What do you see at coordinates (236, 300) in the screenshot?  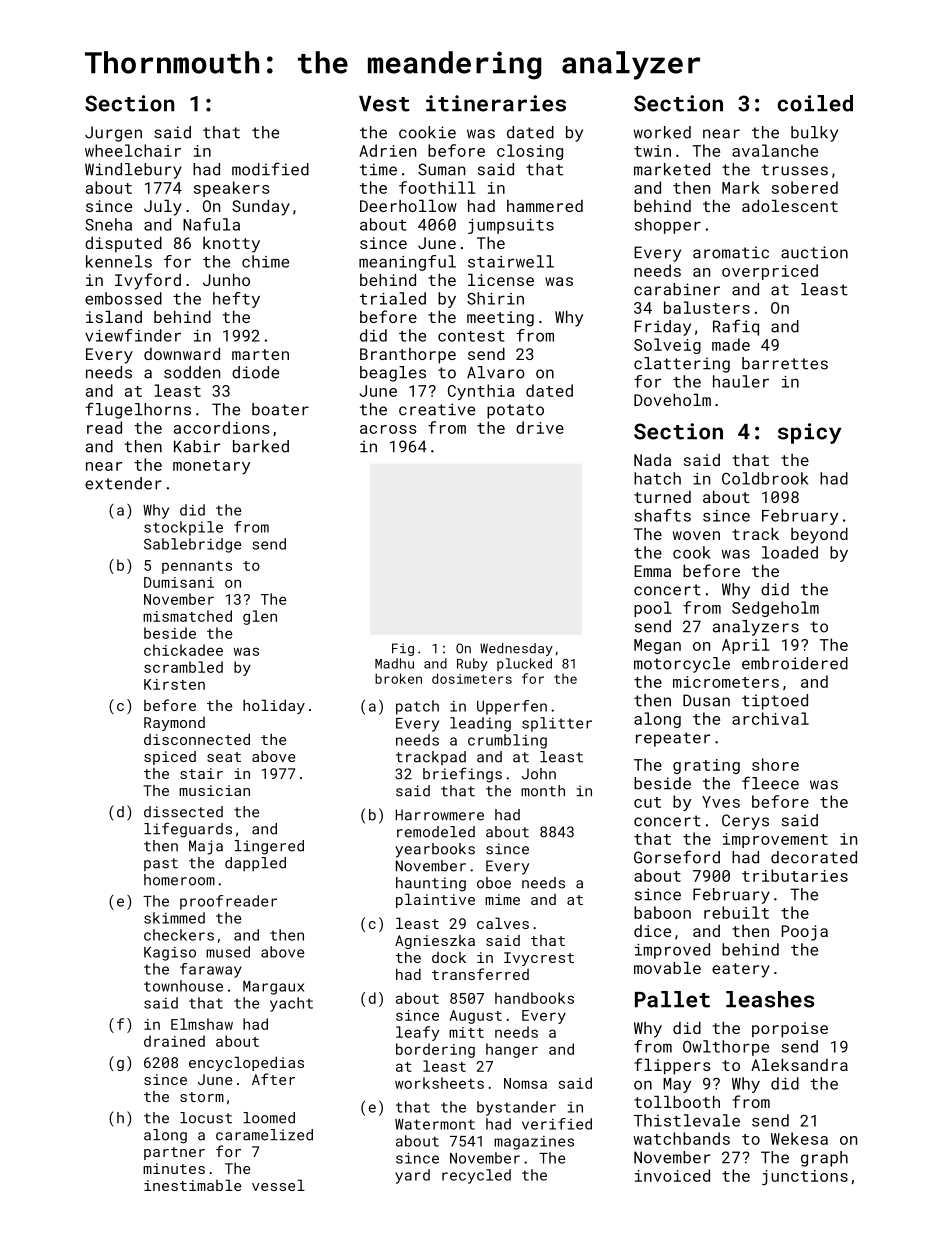 I see `hefty` at bounding box center [236, 300].
